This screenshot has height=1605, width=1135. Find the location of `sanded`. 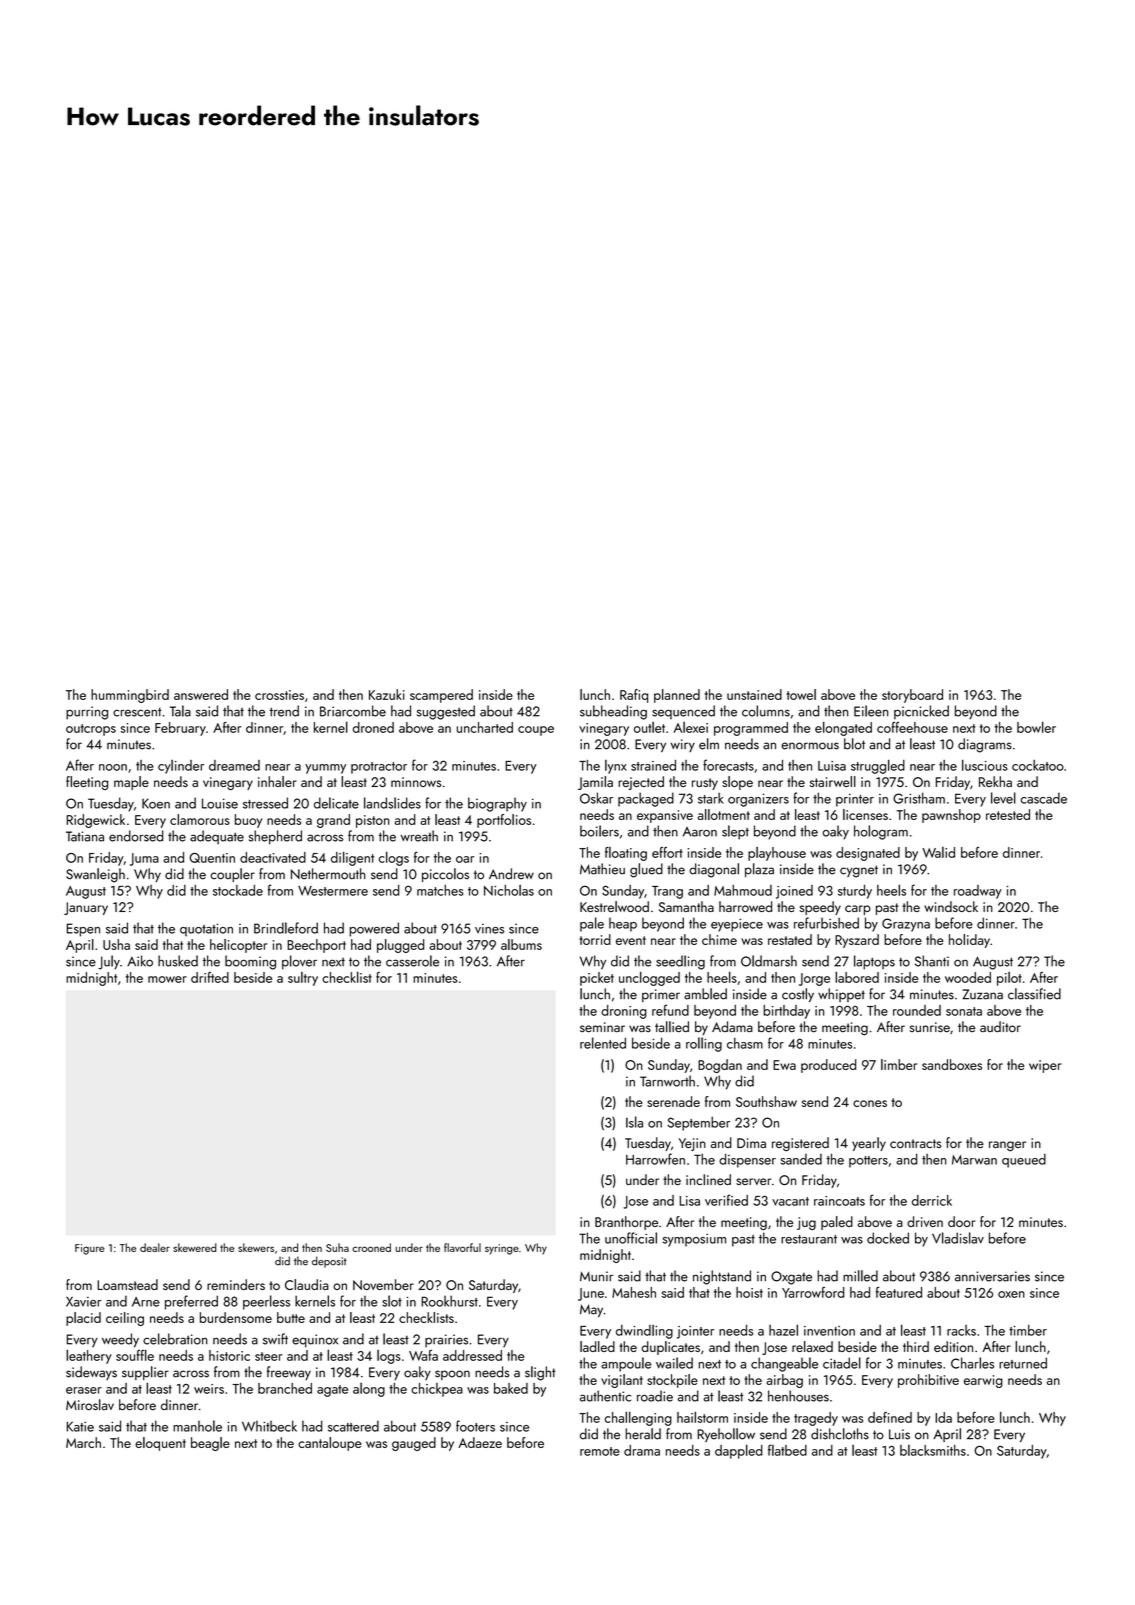

sanded is located at coordinates (801, 1159).
